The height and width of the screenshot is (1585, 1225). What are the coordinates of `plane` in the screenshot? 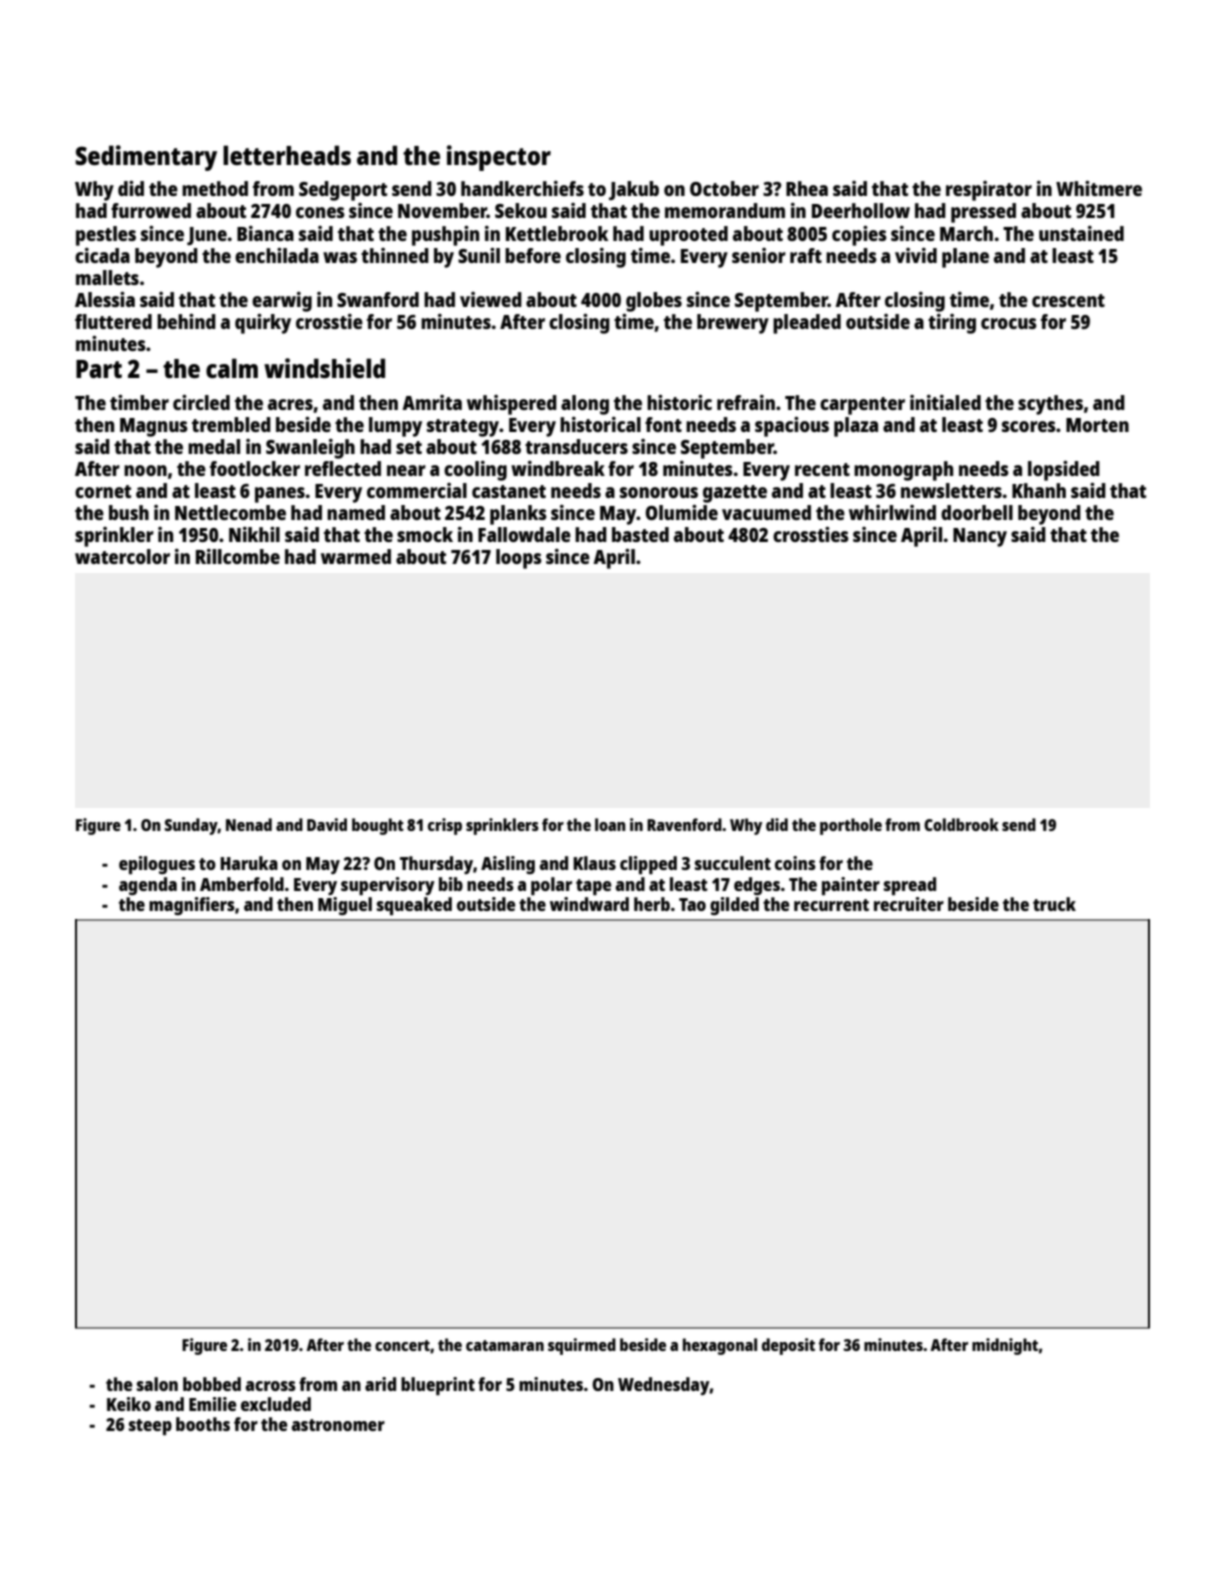 It's located at (965, 258).
